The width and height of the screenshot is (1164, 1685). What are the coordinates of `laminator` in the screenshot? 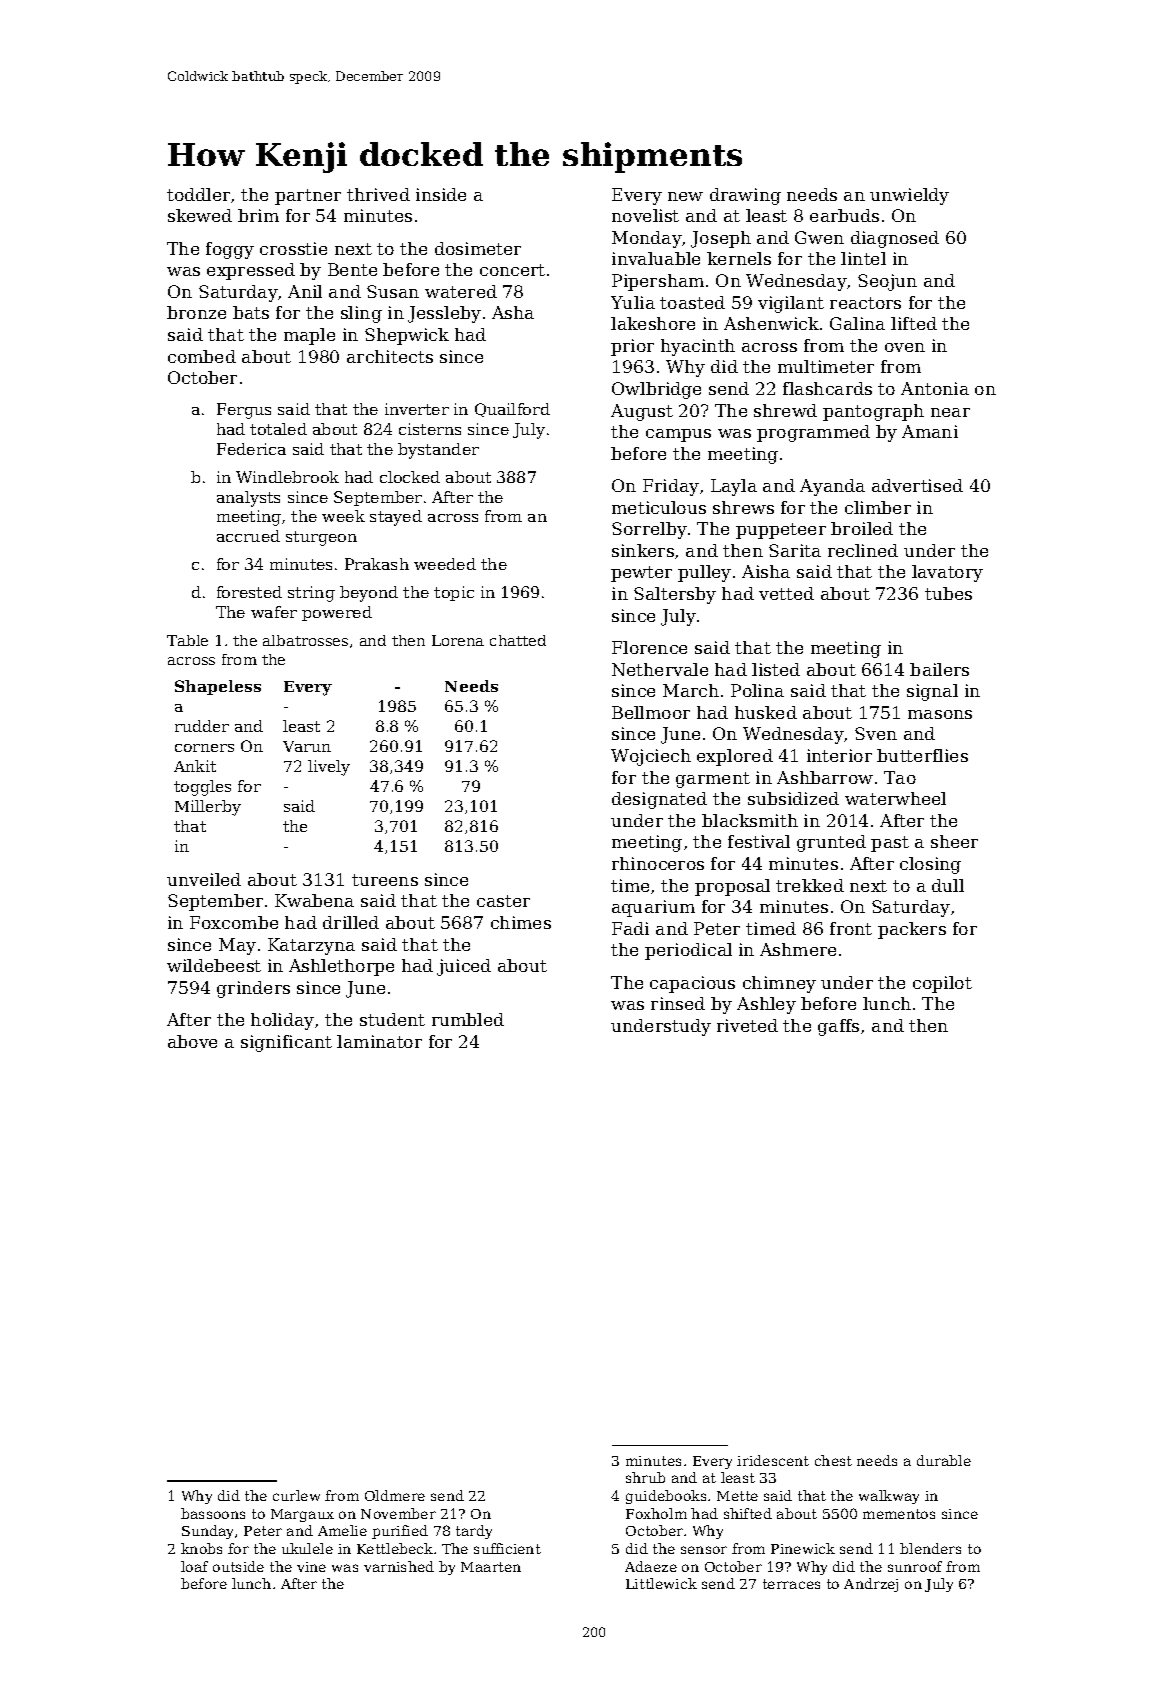 It's located at (379, 1041).
